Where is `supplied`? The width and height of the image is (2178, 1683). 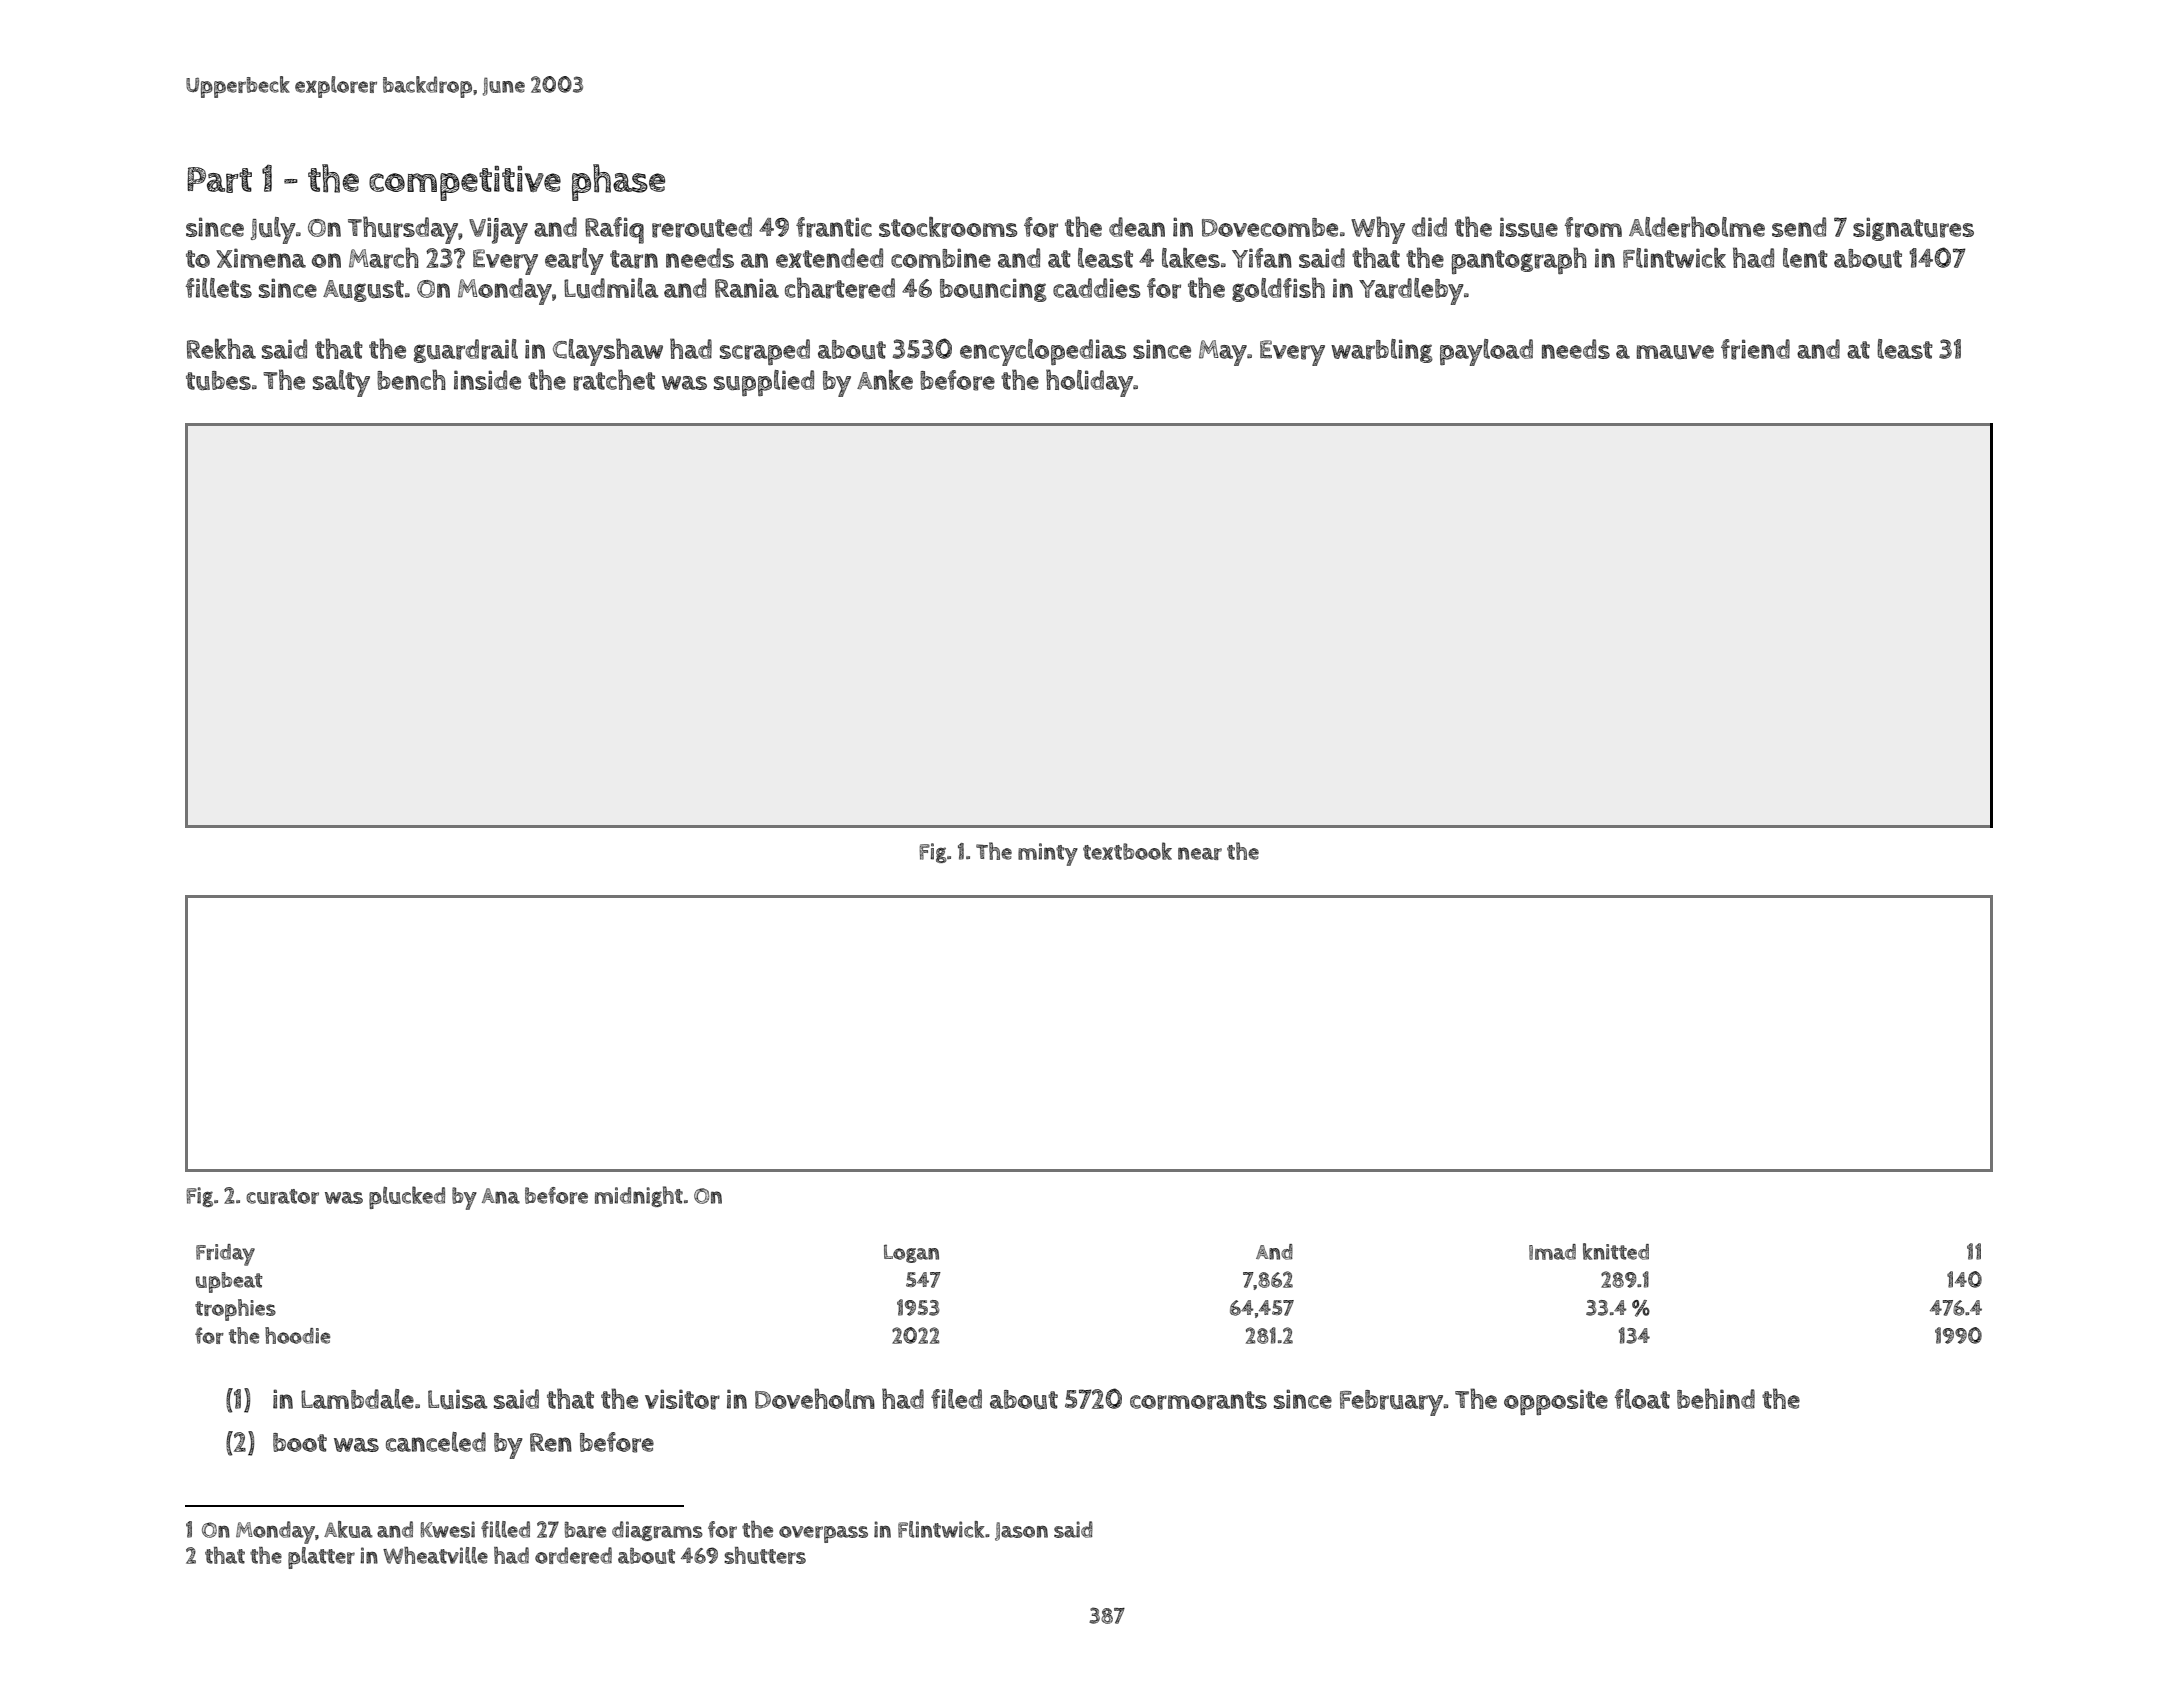 supplied is located at coordinates (764, 383).
